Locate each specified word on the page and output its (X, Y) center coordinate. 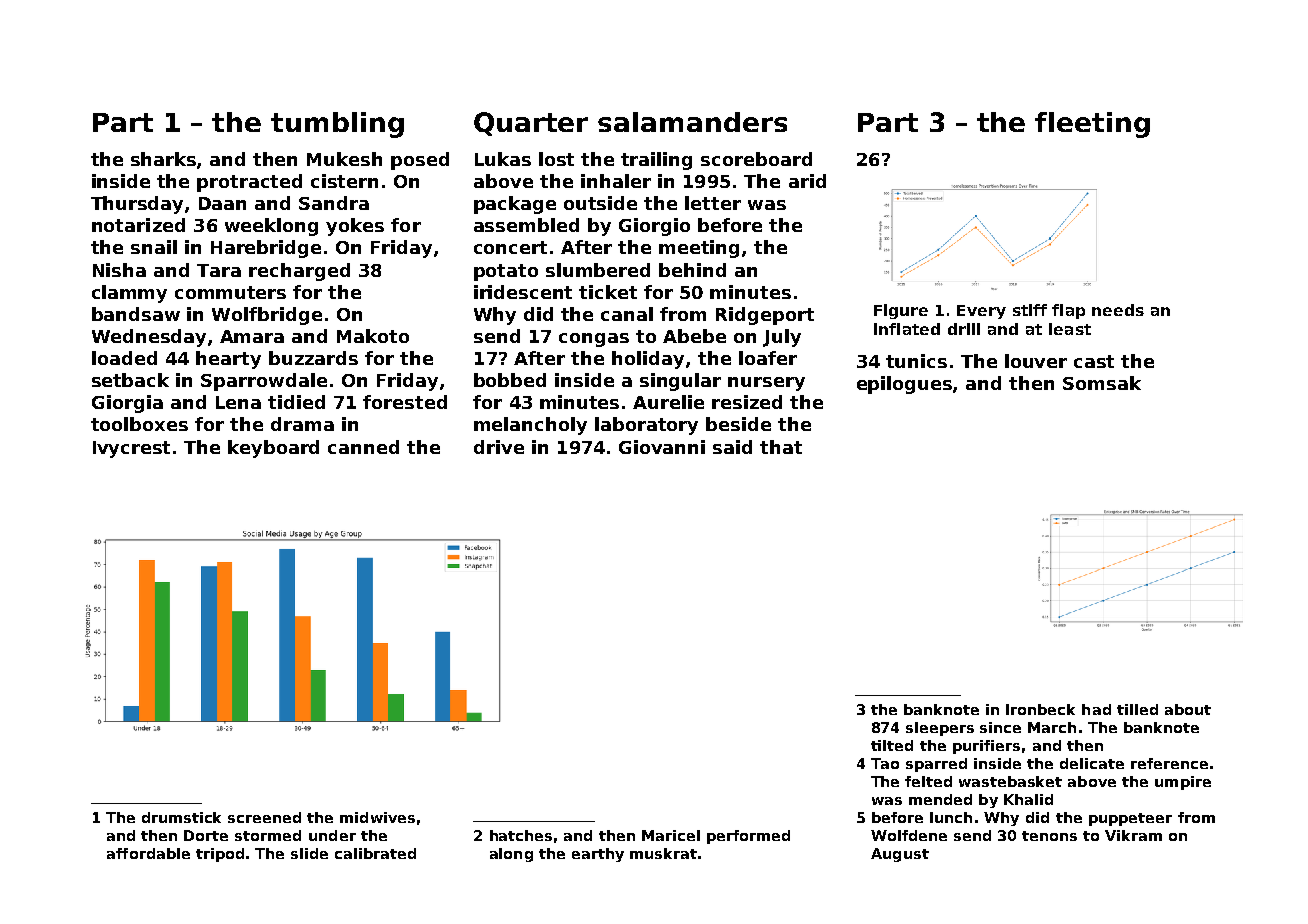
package (515, 205)
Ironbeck (1040, 709)
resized (747, 402)
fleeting (1092, 125)
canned (363, 447)
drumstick (181, 817)
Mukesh (344, 159)
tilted (892, 745)
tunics (916, 361)
